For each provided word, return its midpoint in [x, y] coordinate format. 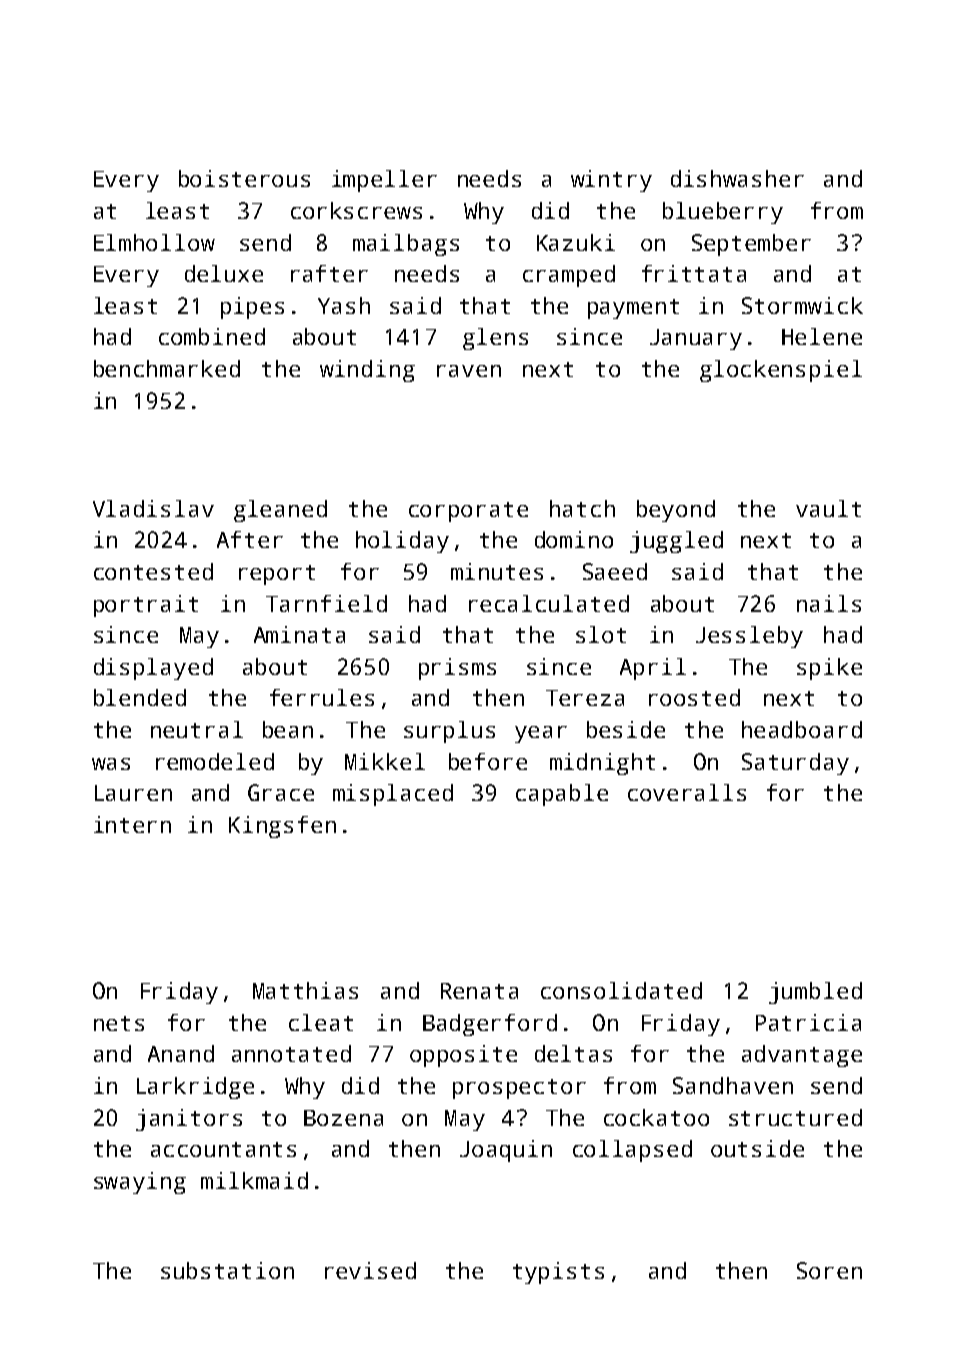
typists [558, 1273]
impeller [384, 181]
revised [370, 1270]
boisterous [244, 178]
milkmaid [254, 1180]
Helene [822, 336]
